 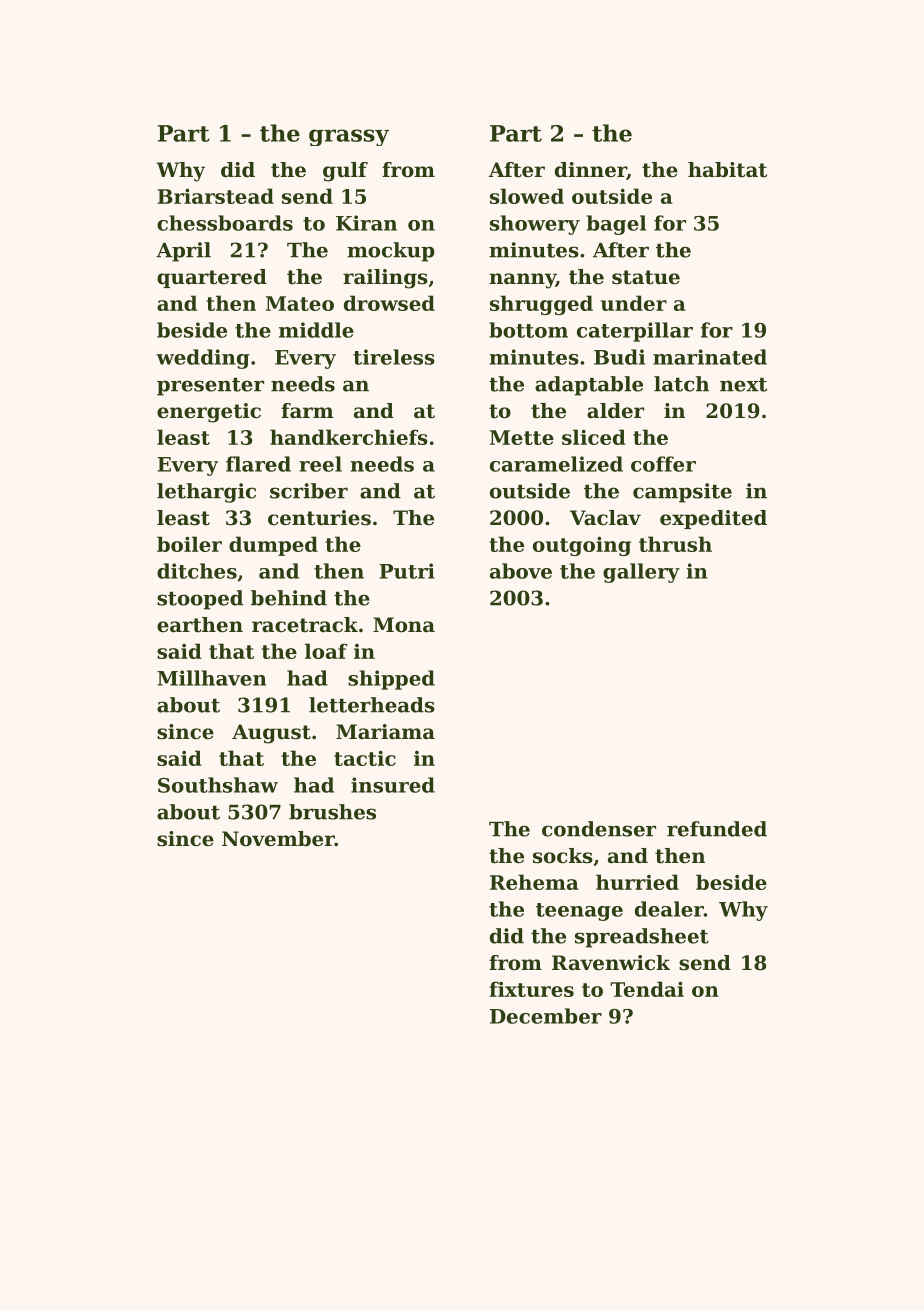 I want to click on Southshaw, so click(x=218, y=785).
